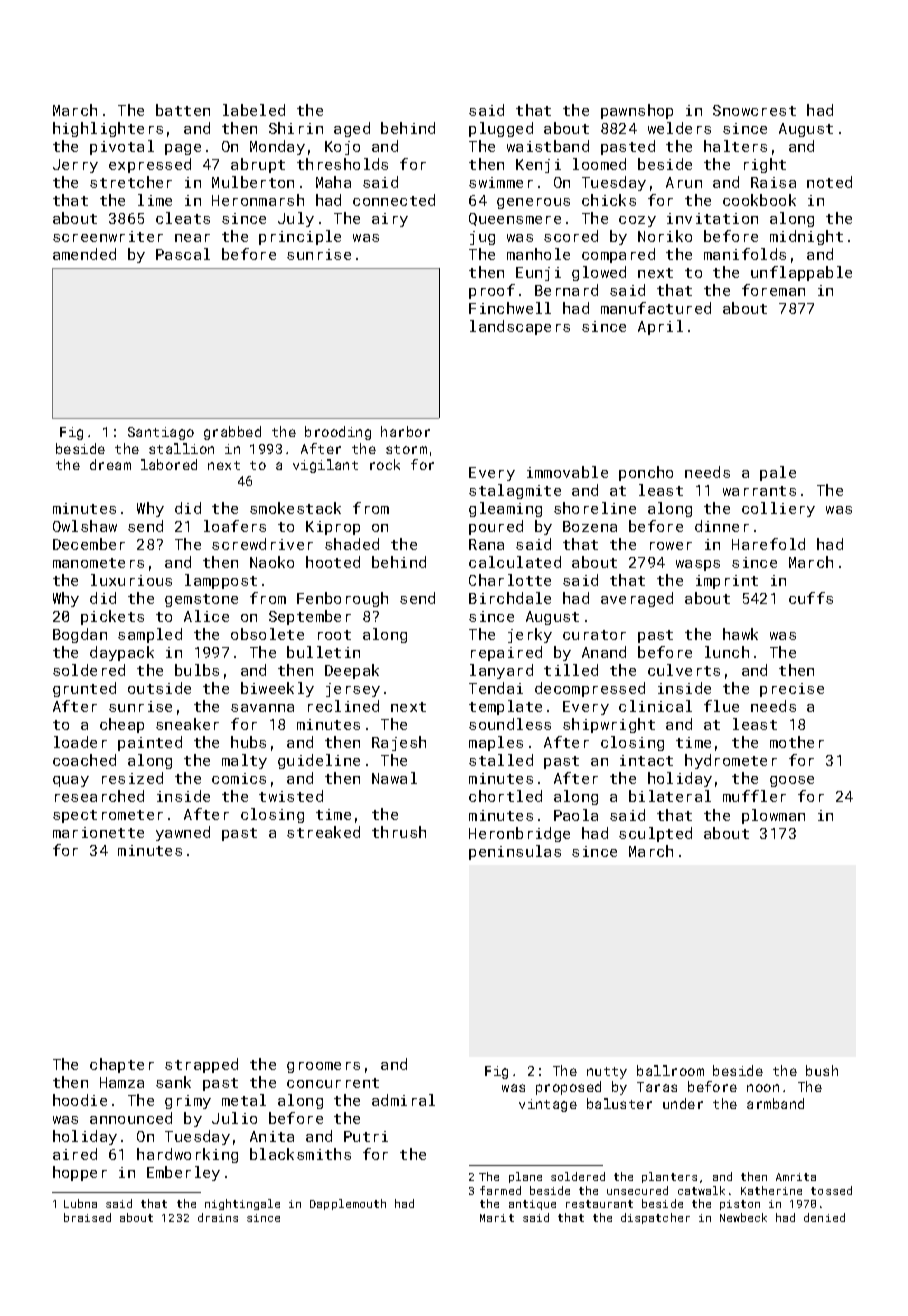 This screenshot has height=1316, width=908. What do you see at coordinates (98, 832) in the screenshot?
I see `marionette` at bounding box center [98, 832].
